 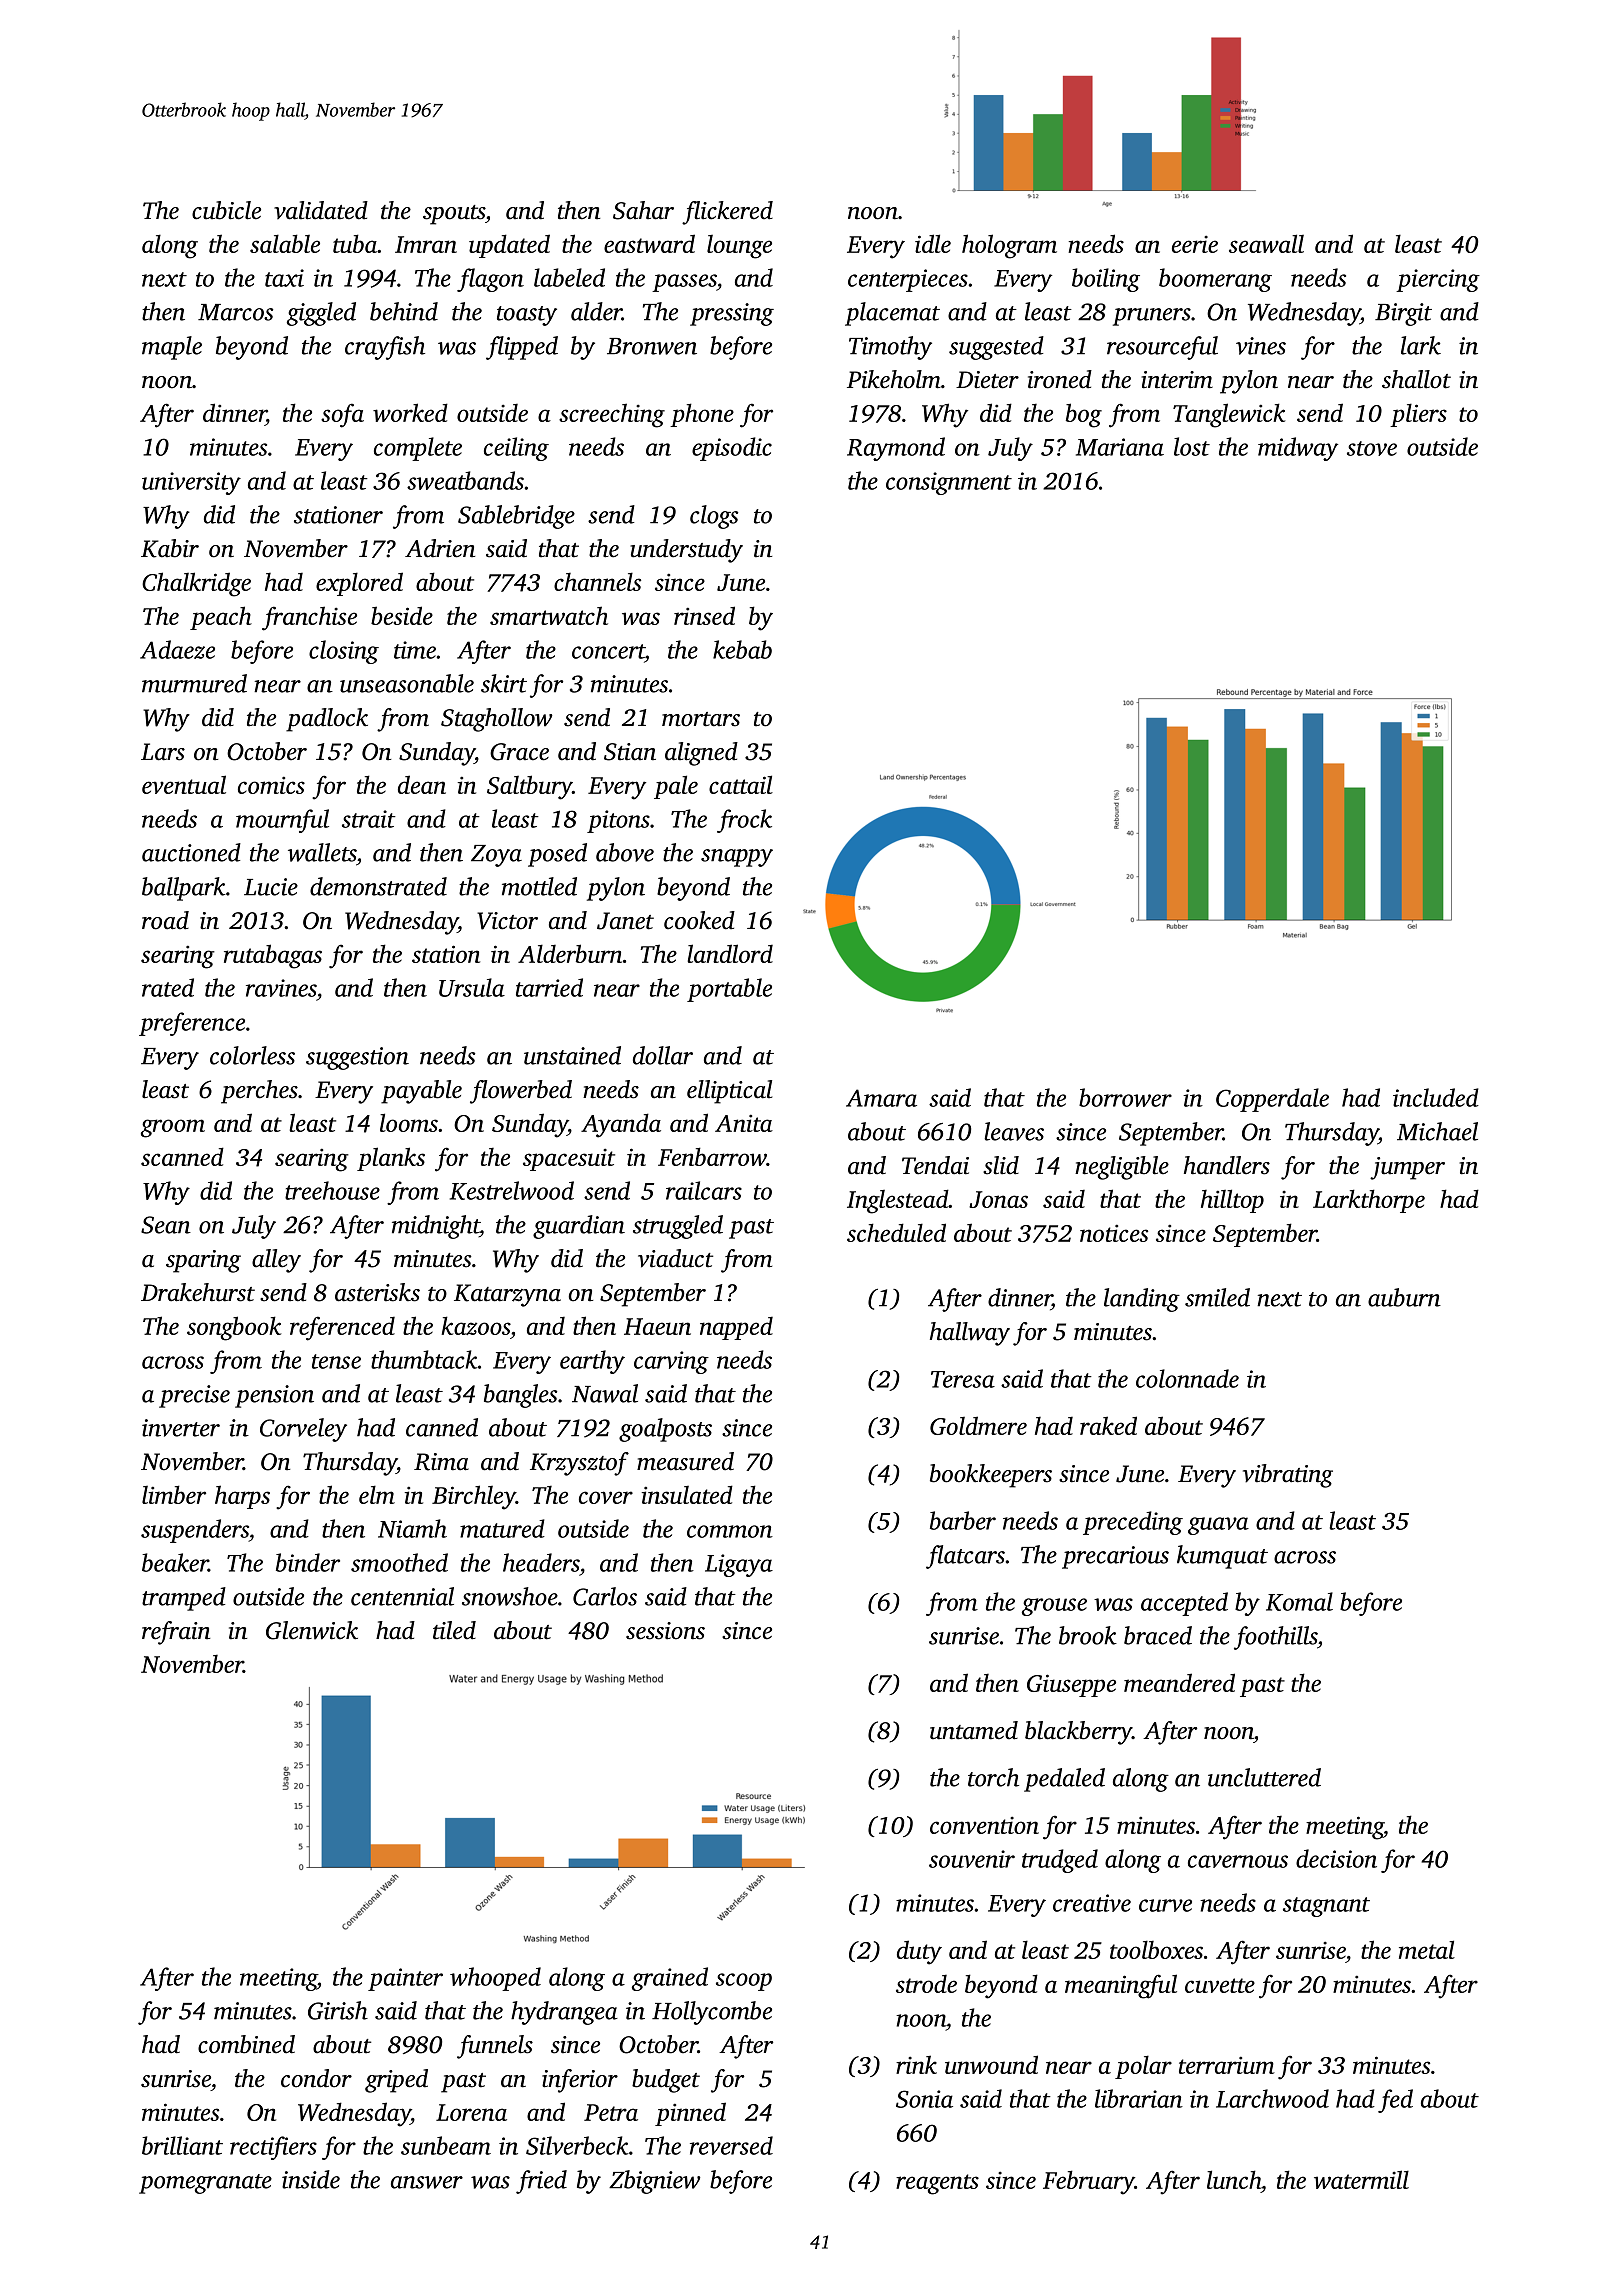 What do you see at coordinates (972, 1859) in the image?
I see `souvenir` at bounding box center [972, 1859].
